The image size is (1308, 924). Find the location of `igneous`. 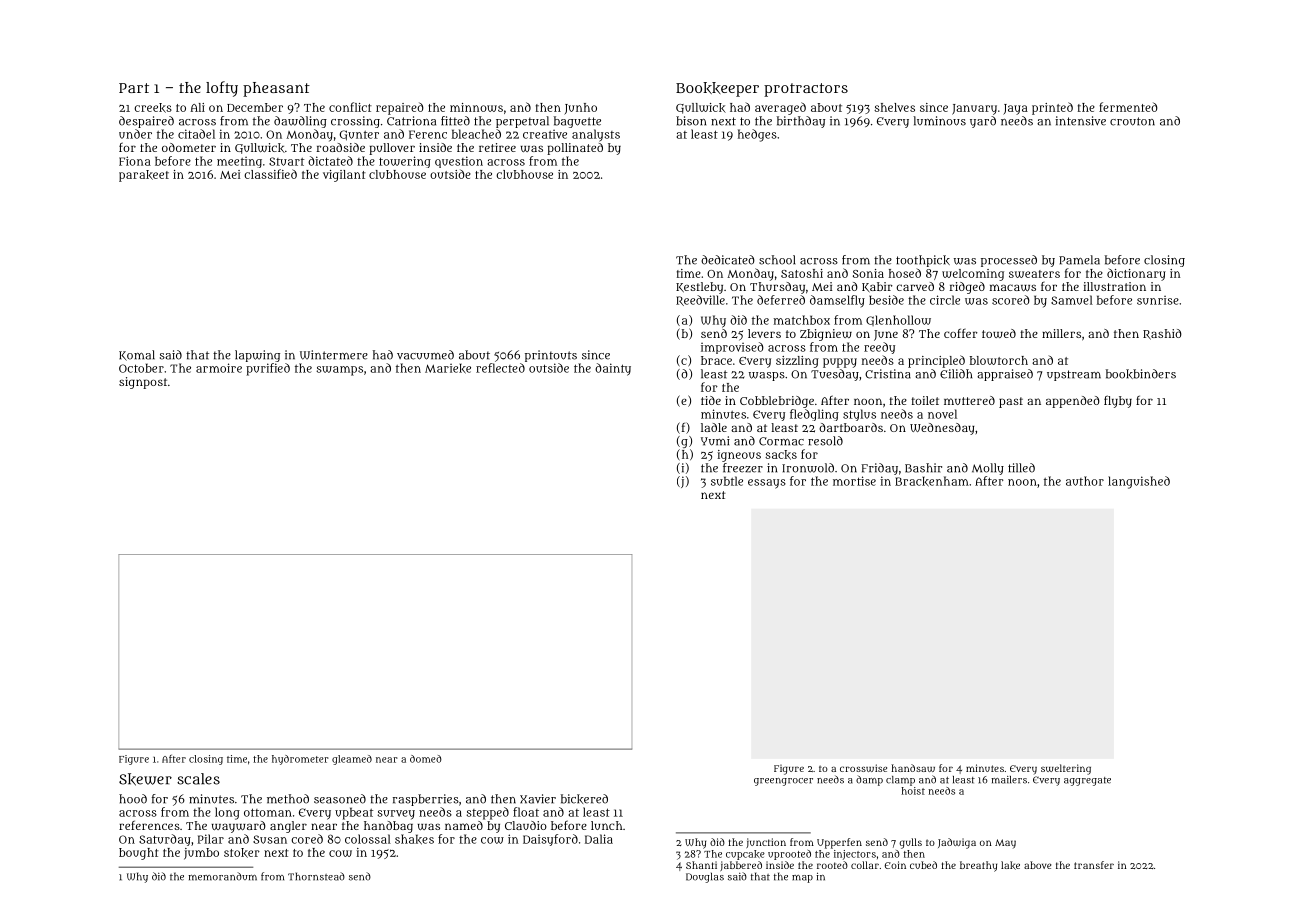

igneous is located at coordinates (739, 456).
